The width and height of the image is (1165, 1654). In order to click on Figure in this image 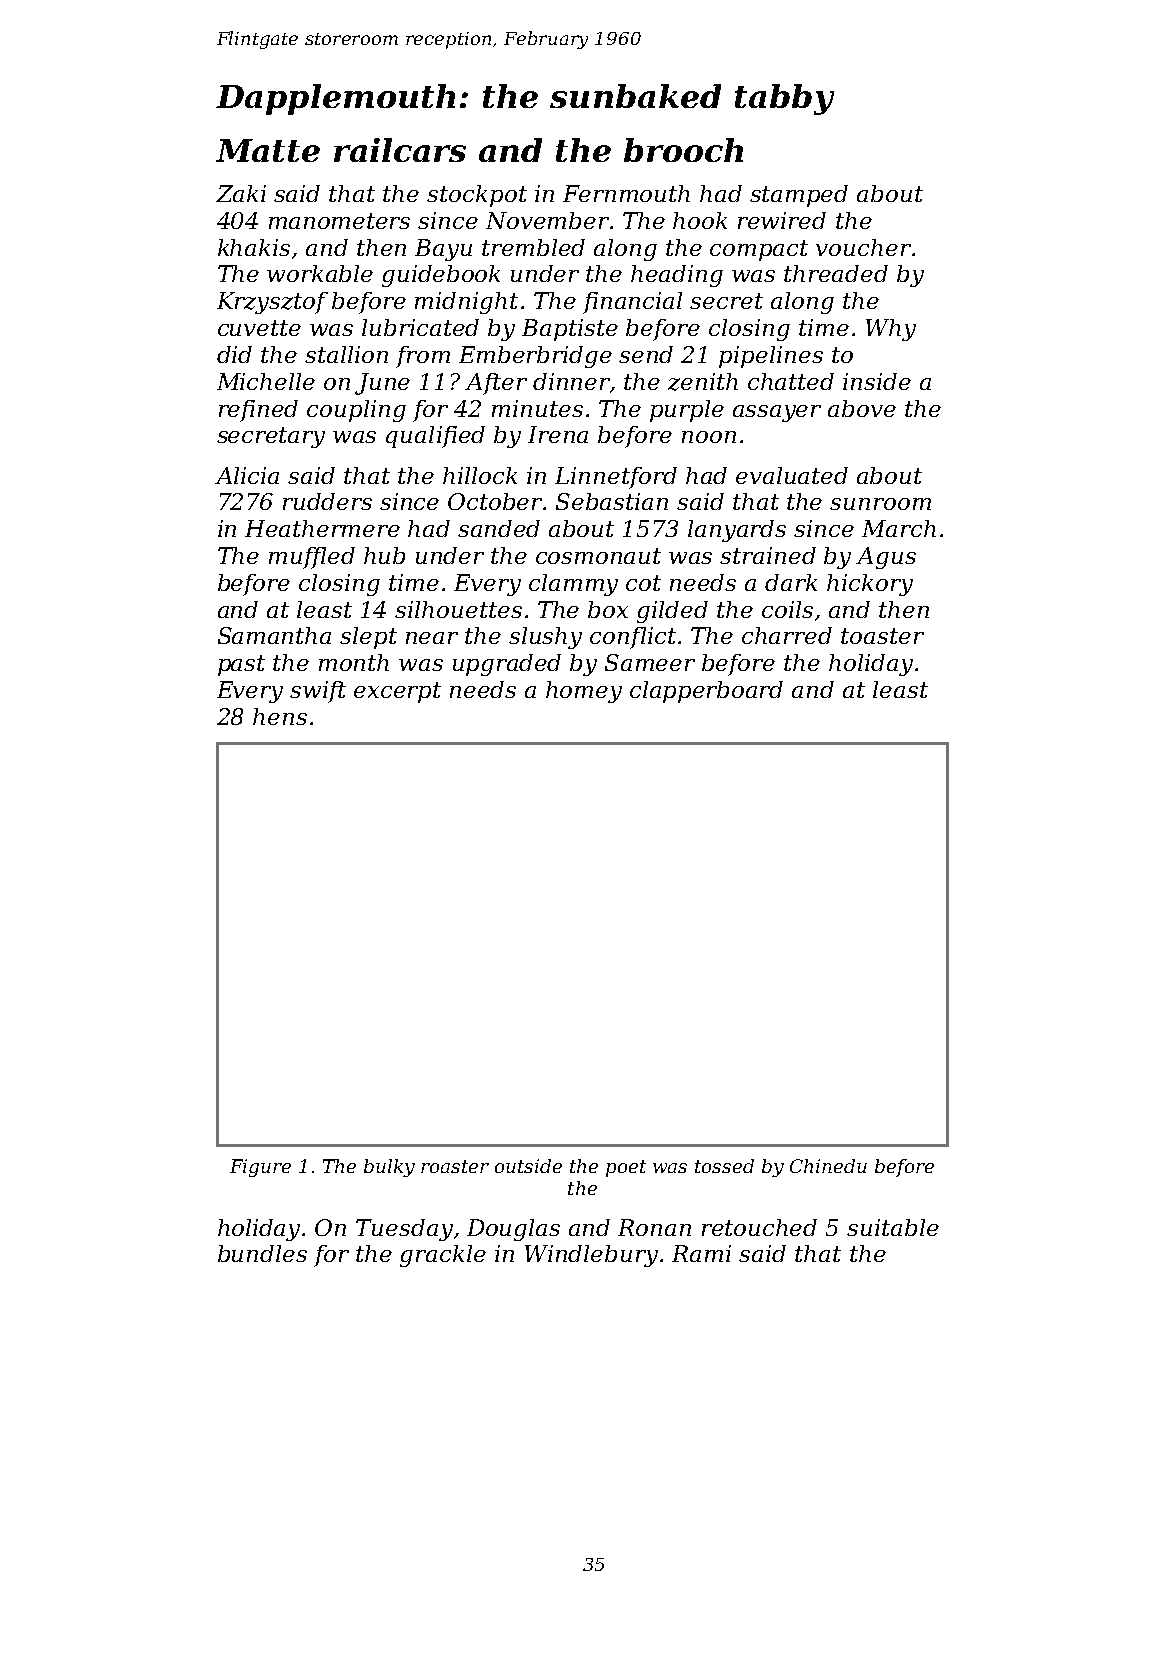, I will do `click(260, 1168)`.
